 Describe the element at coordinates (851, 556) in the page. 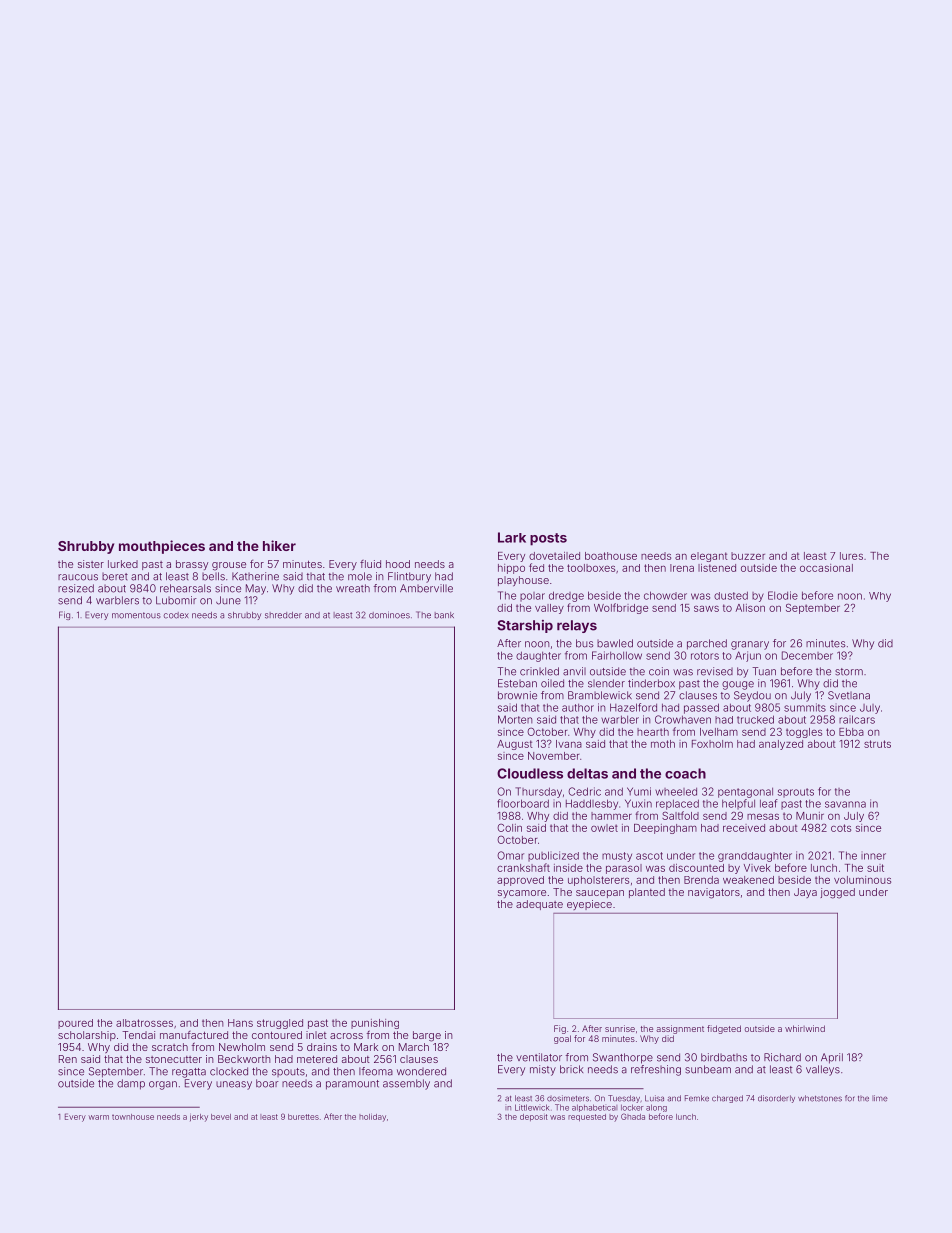

I see `lures` at that location.
